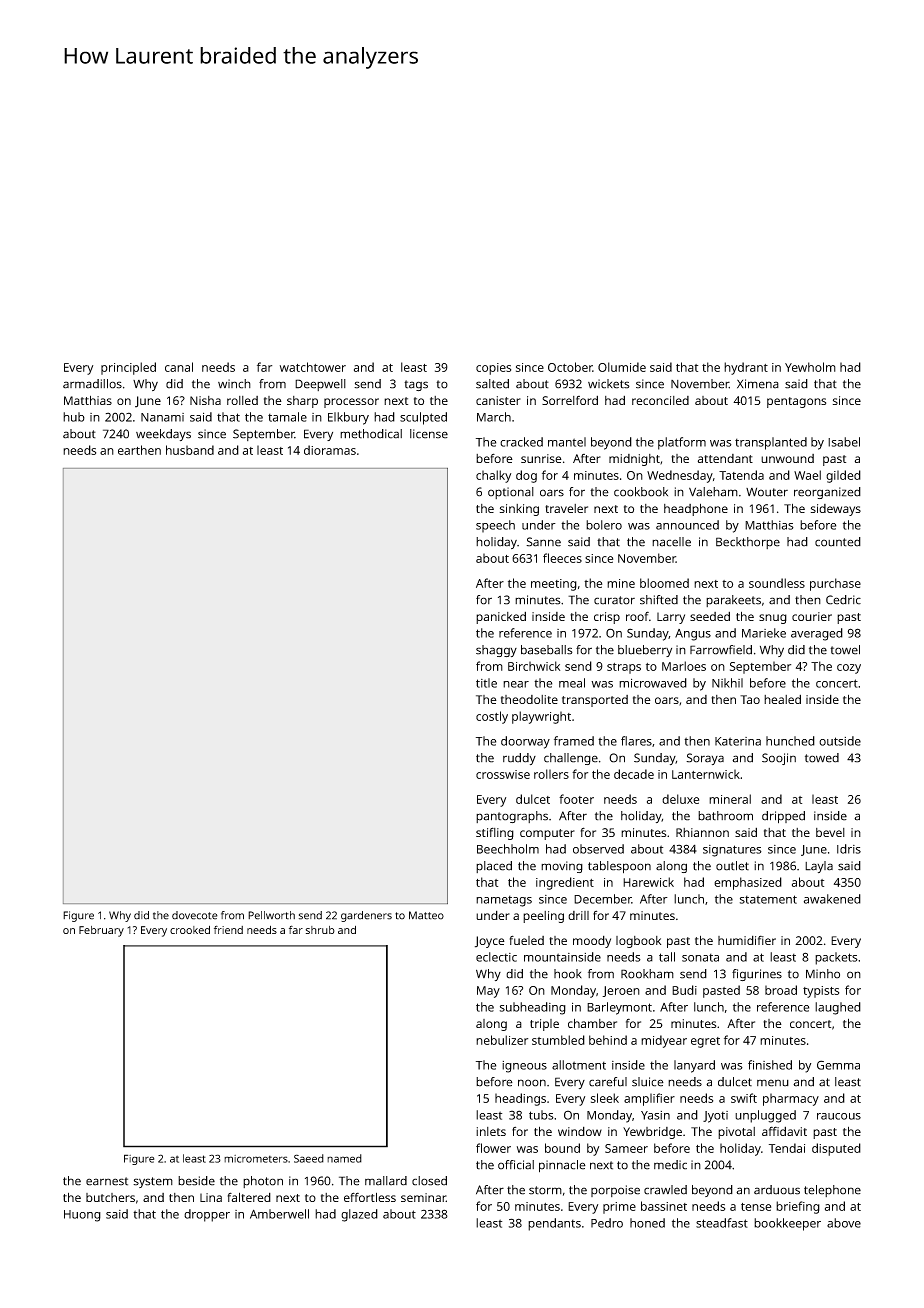 The image size is (924, 1308). What do you see at coordinates (492, 384) in the screenshot?
I see `salted` at bounding box center [492, 384].
